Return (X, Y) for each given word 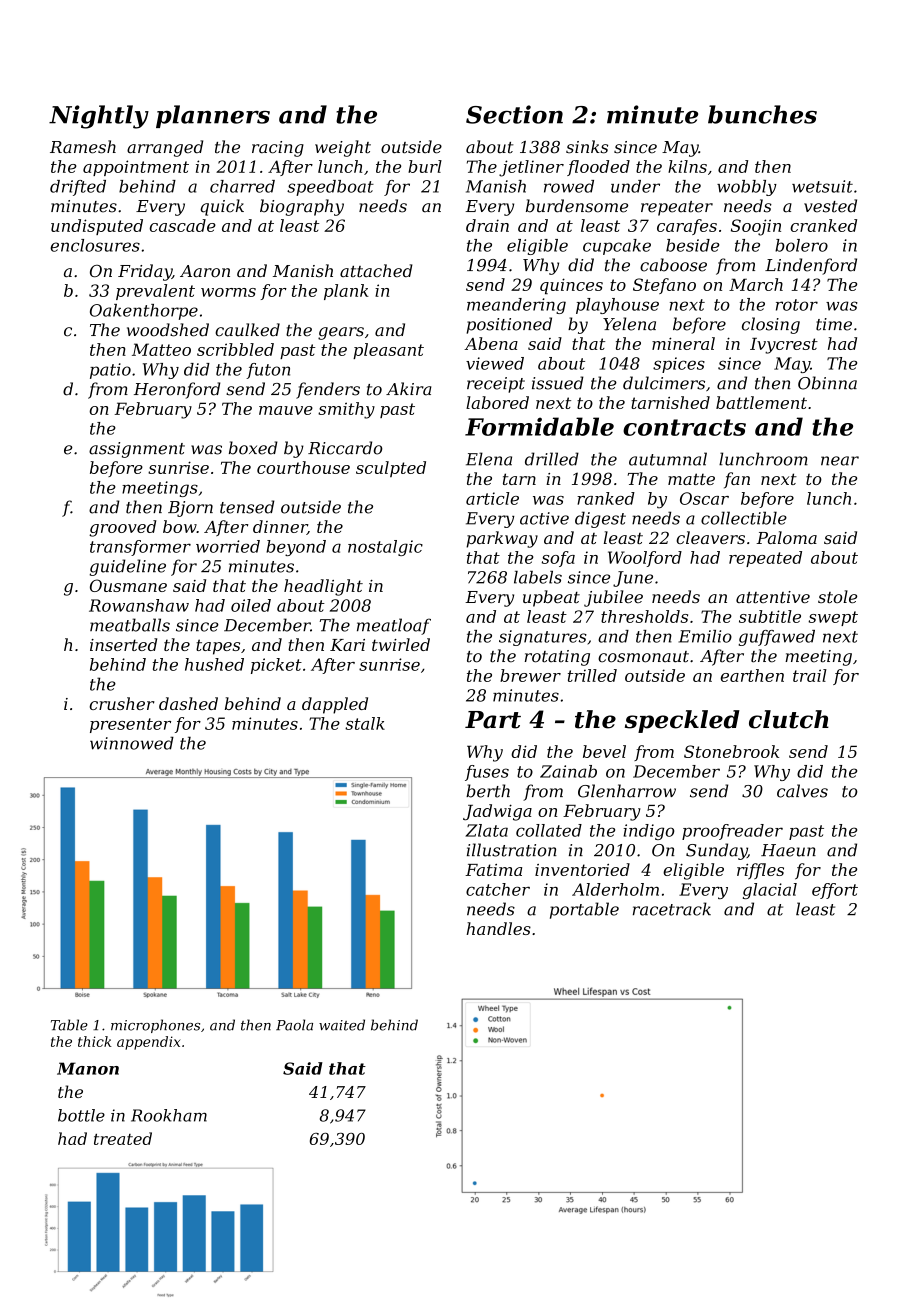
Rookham (169, 1115)
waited (342, 1025)
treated (123, 1138)
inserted (123, 644)
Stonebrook (731, 751)
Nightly (99, 117)
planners (213, 116)
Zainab (568, 771)
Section (514, 114)
